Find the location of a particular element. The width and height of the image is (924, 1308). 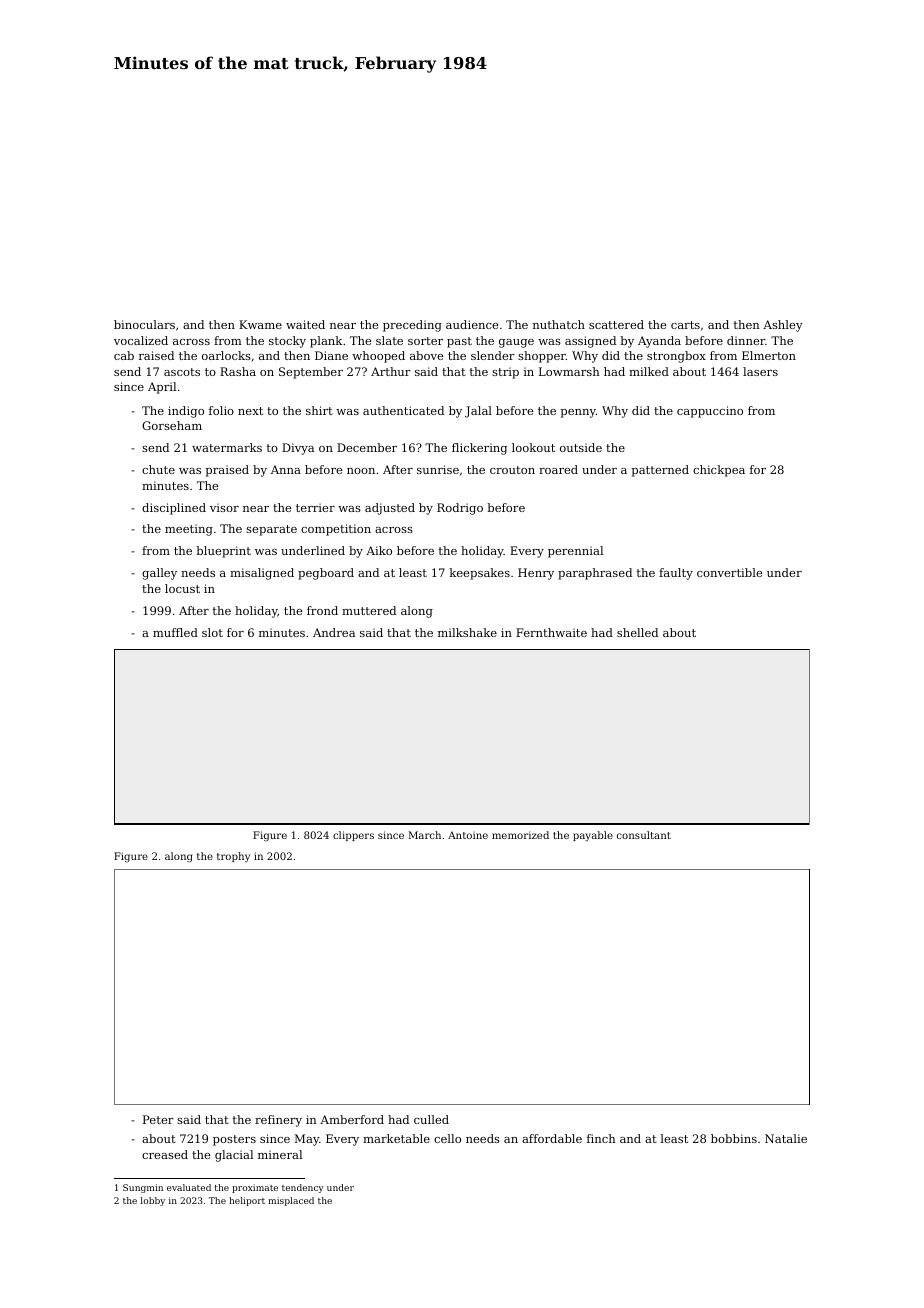

lobby is located at coordinates (153, 1201).
